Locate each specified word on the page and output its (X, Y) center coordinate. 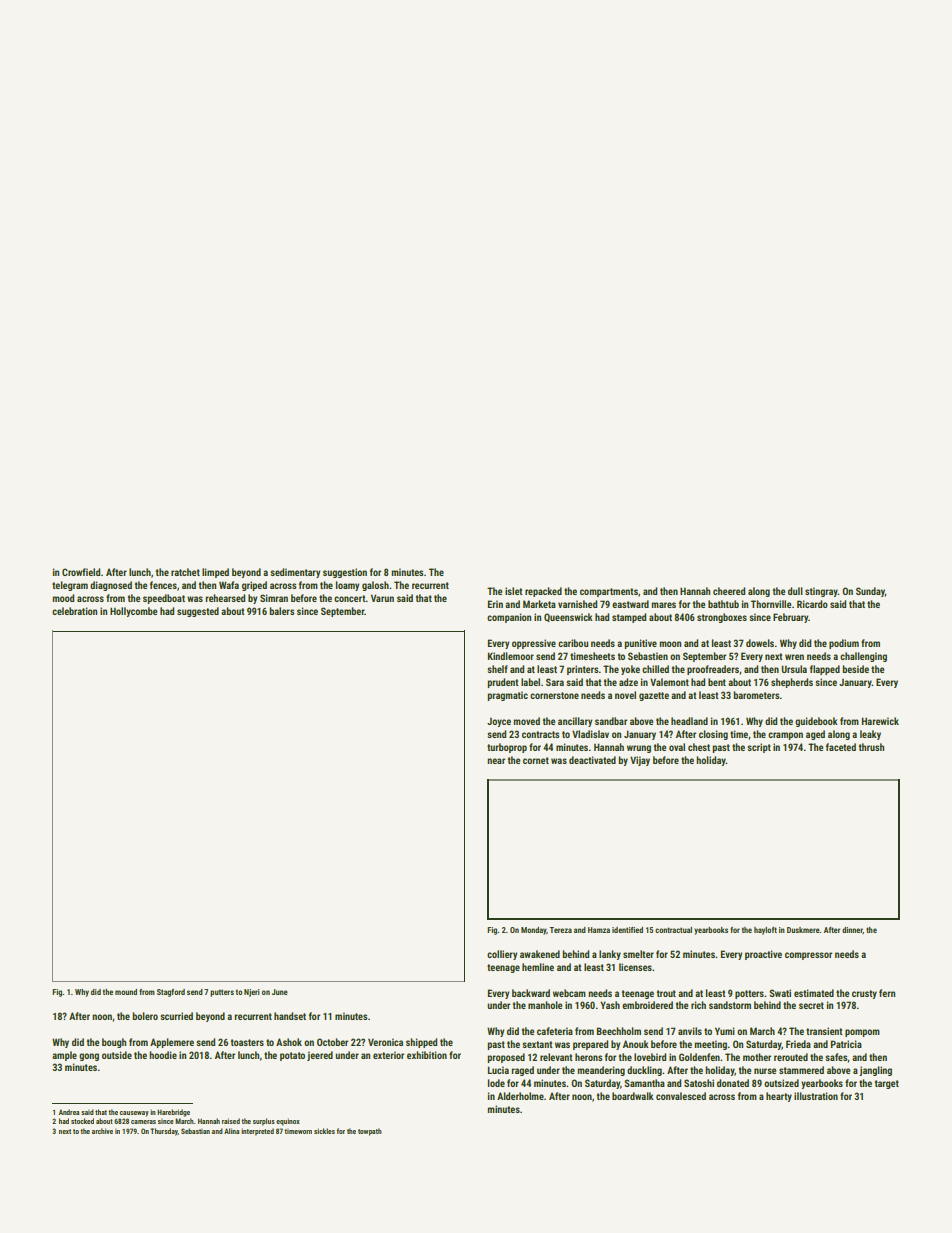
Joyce (499, 722)
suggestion (345, 573)
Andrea (69, 1112)
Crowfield (81, 572)
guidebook (816, 722)
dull (795, 591)
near (496, 761)
